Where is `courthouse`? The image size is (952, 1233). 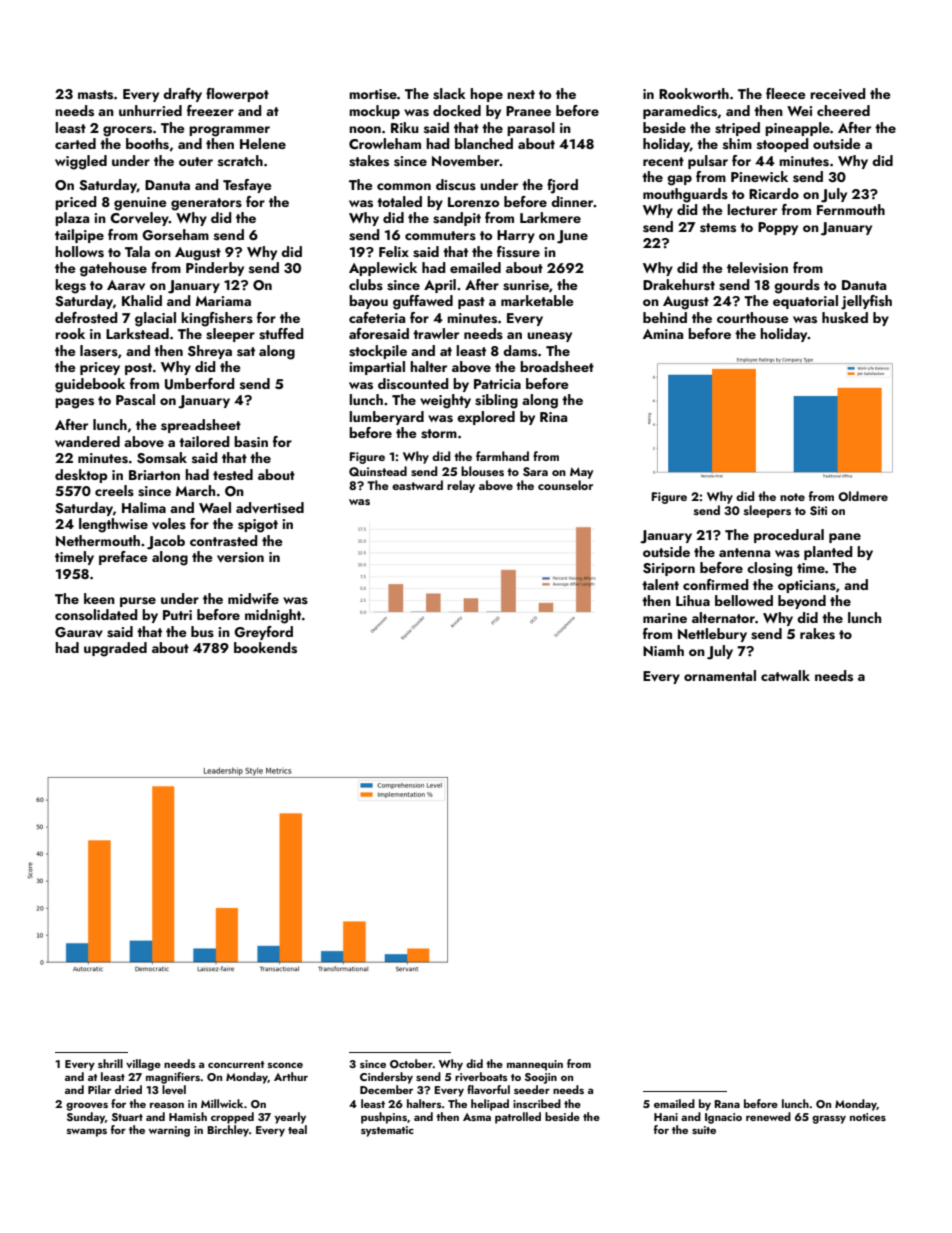
courthouse is located at coordinates (753, 318).
